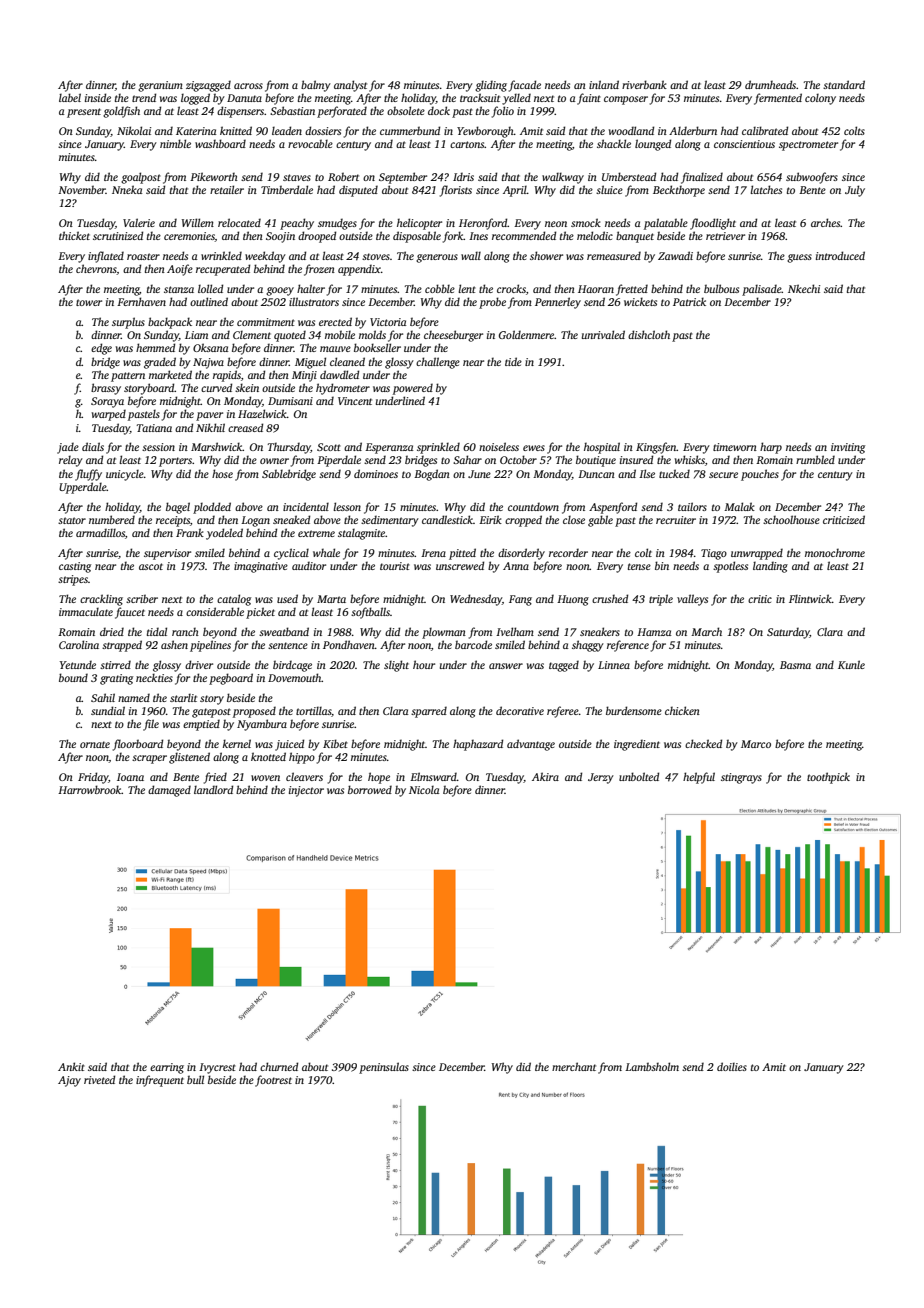 Image resolution: width=924 pixels, height=1308 pixels. I want to click on cleavers, so click(304, 776).
